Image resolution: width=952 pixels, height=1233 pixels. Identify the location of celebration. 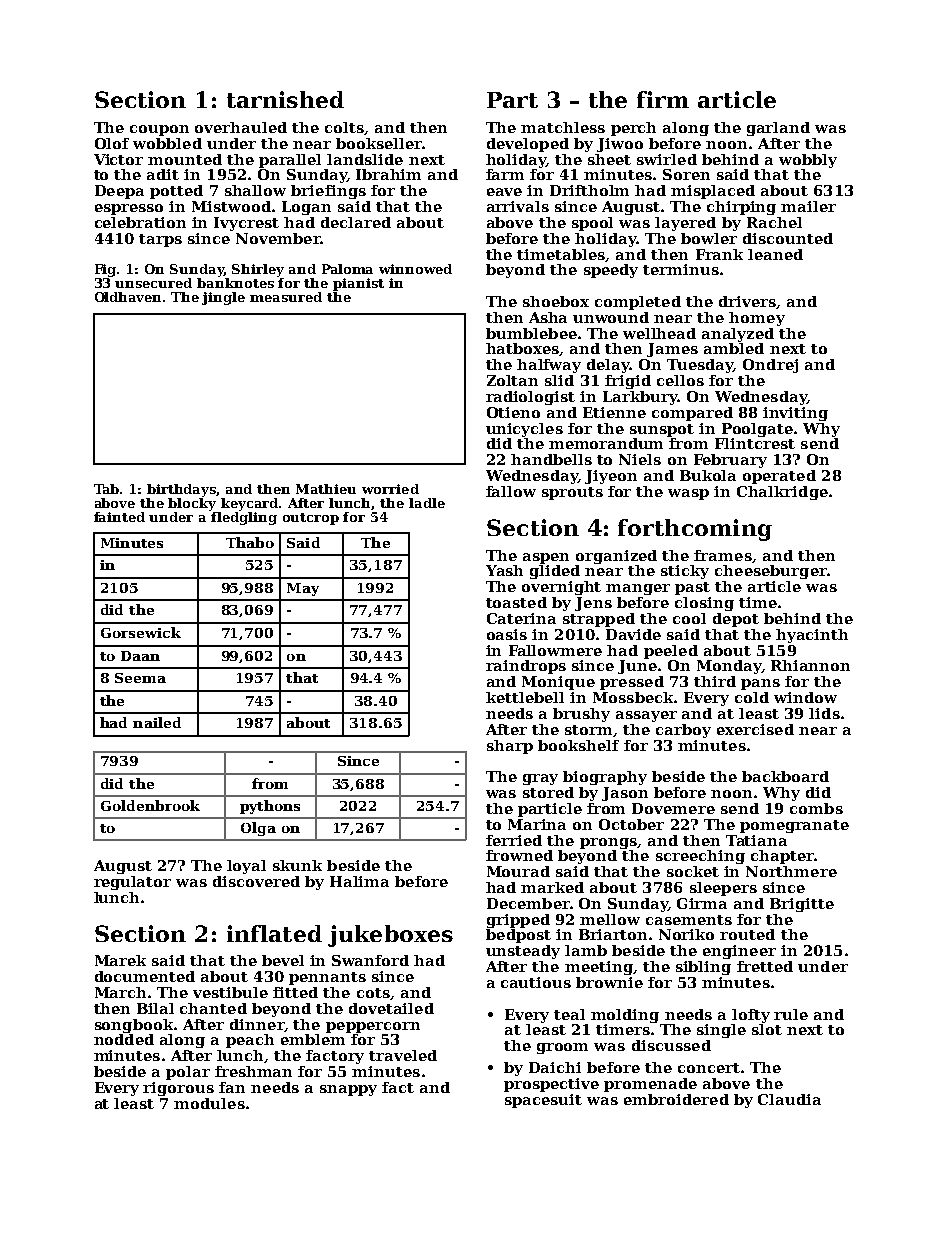
(140, 222).
